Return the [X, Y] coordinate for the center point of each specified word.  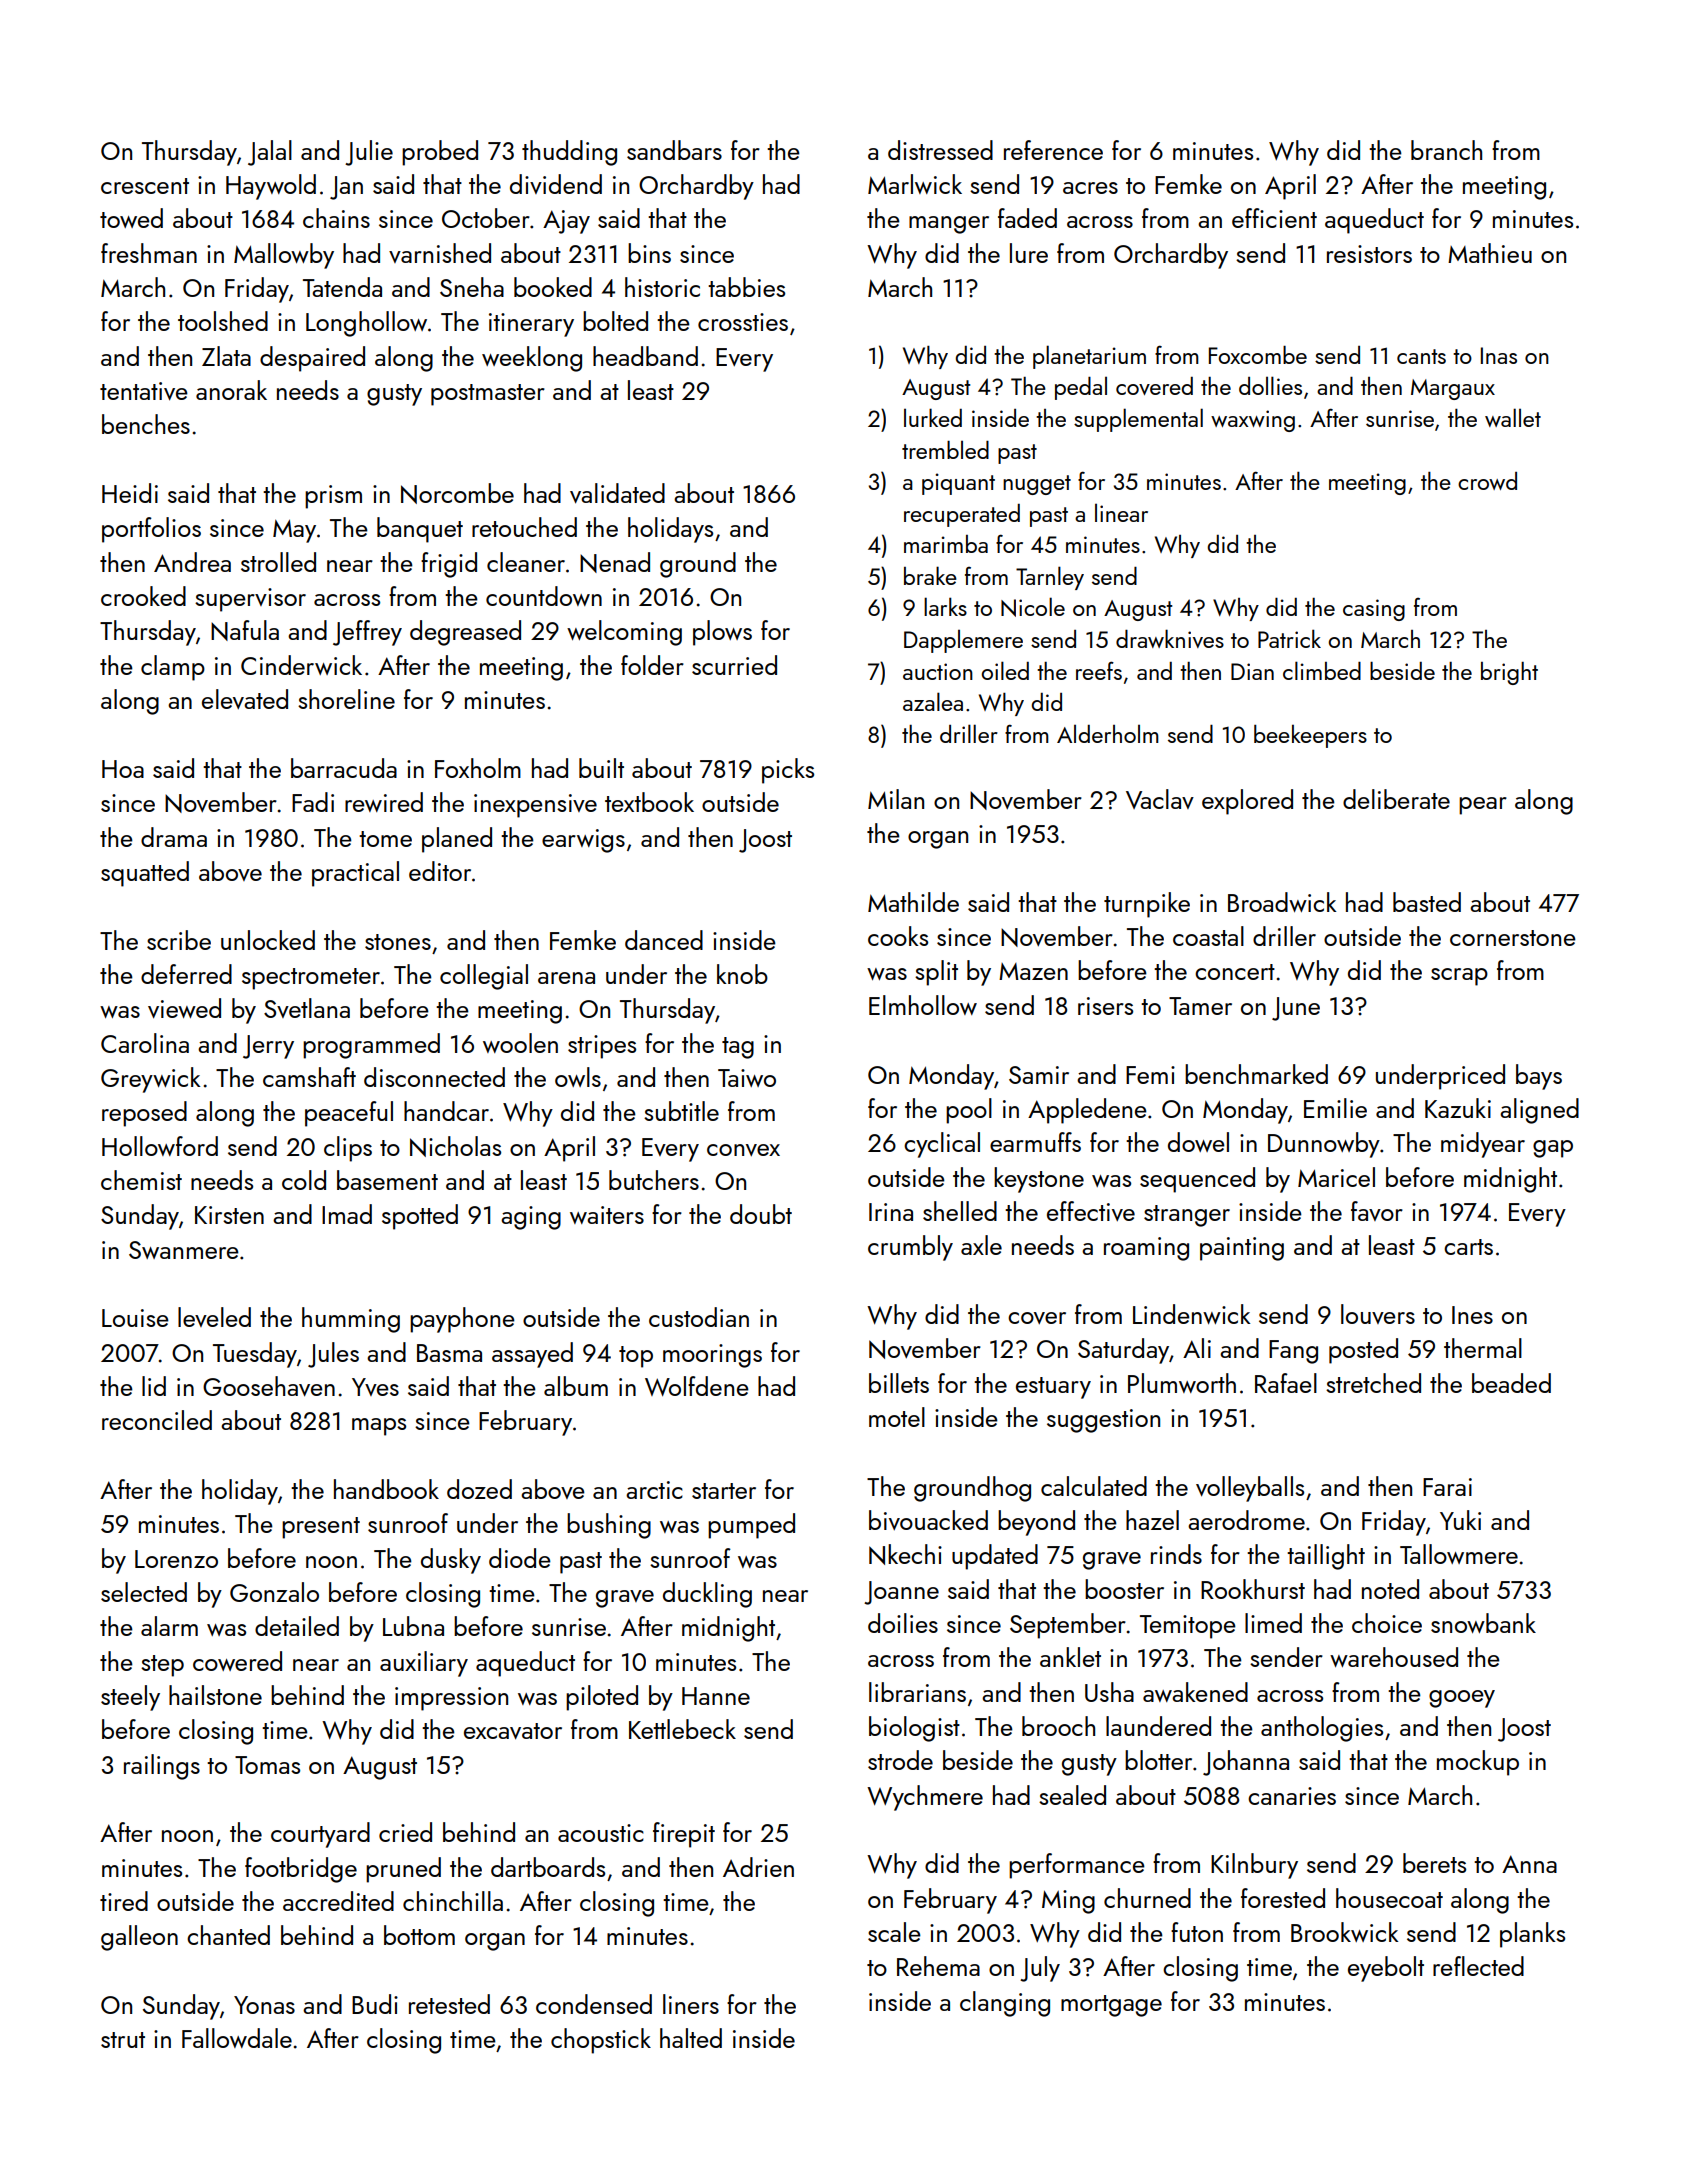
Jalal [270, 153]
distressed [940, 150]
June [1296, 1009]
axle [981, 1245]
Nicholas [455, 1146]
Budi [375, 2004]
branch [1446, 150]
